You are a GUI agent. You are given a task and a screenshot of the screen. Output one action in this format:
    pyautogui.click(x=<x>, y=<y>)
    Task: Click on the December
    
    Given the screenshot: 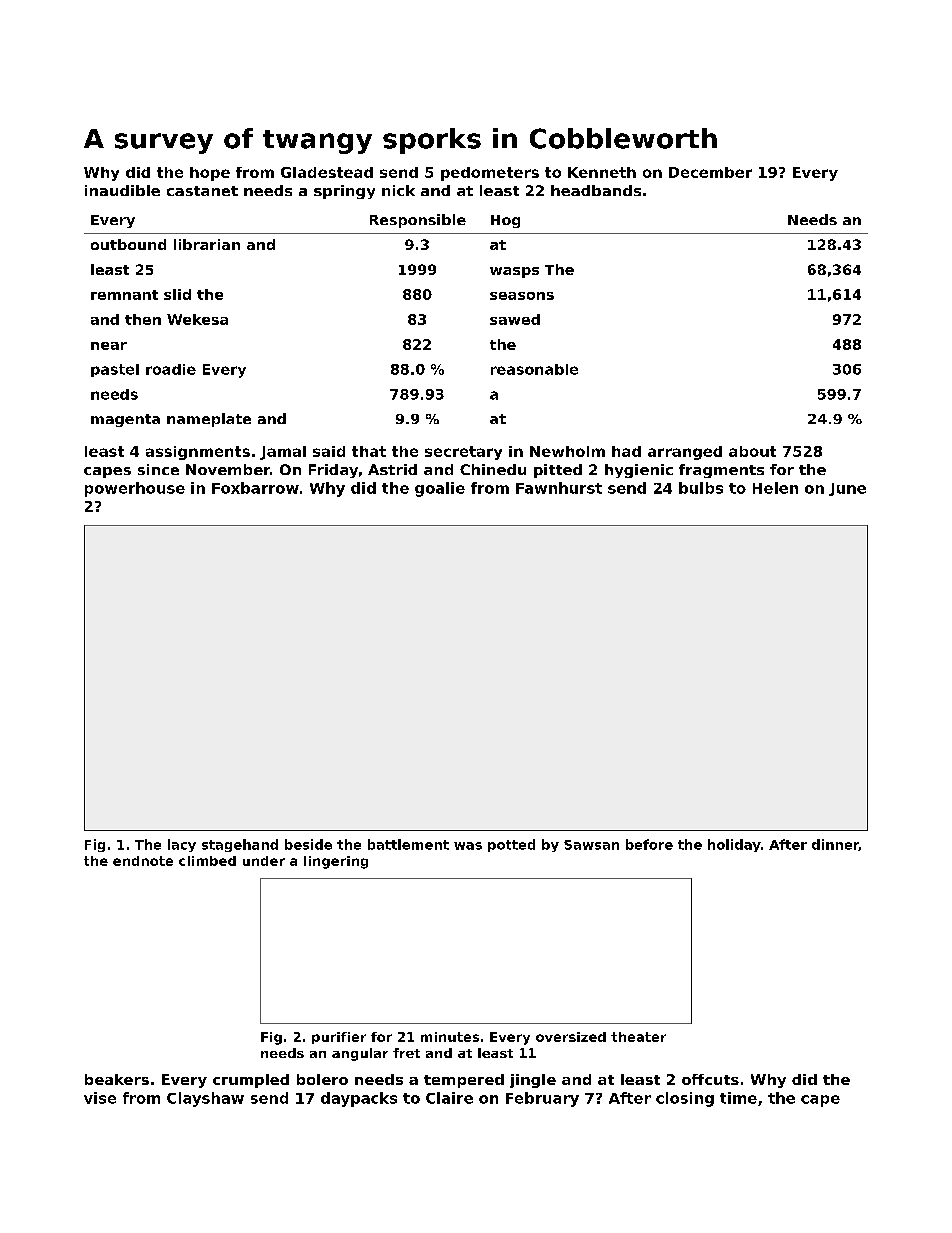 What is the action you would take?
    pyautogui.click(x=710, y=172)
